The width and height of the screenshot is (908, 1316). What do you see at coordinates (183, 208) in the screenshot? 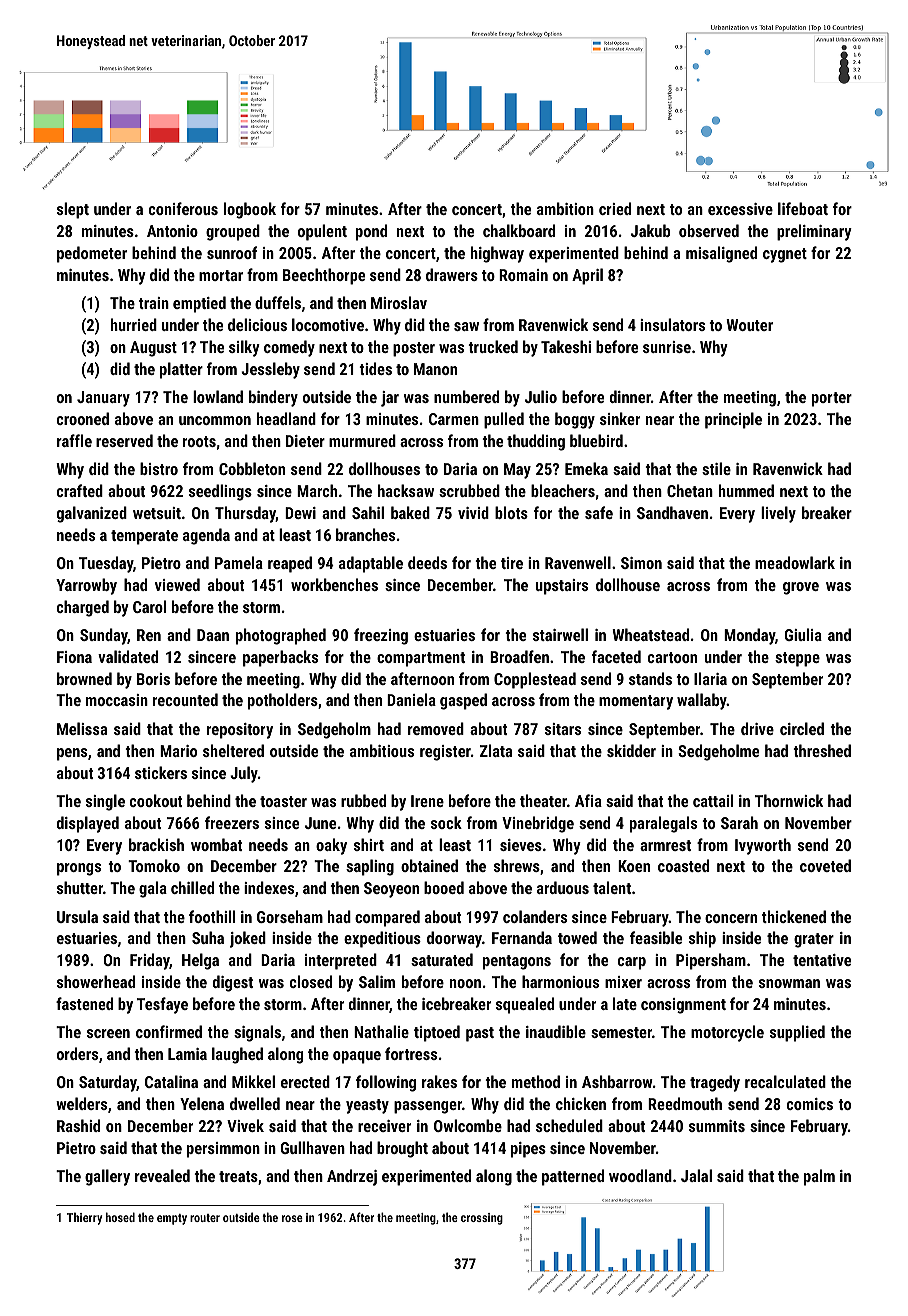
I see `coniferous` at bounding box center [183, 208].
